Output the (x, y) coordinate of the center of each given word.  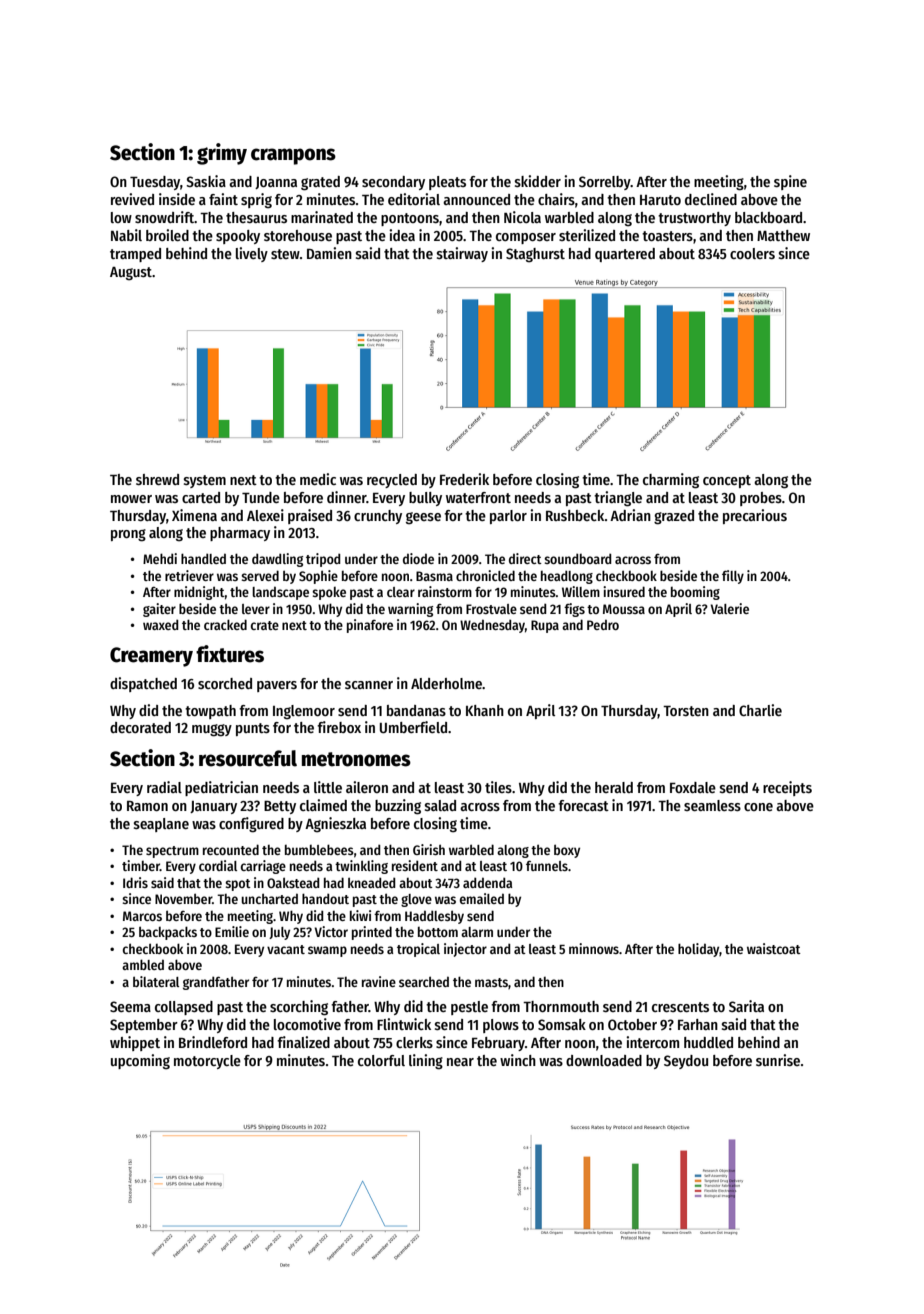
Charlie (760, 710)
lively (252, 254)
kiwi (360, 915)
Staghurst (535, 255)
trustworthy (694, 219)
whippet (135, 1043)
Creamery (151, 657)
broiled (167, 235)
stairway (462, 254)
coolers (752, 253)
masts (491, 982)
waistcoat (774, 948)
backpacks (168, 933)
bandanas (416, 710)
